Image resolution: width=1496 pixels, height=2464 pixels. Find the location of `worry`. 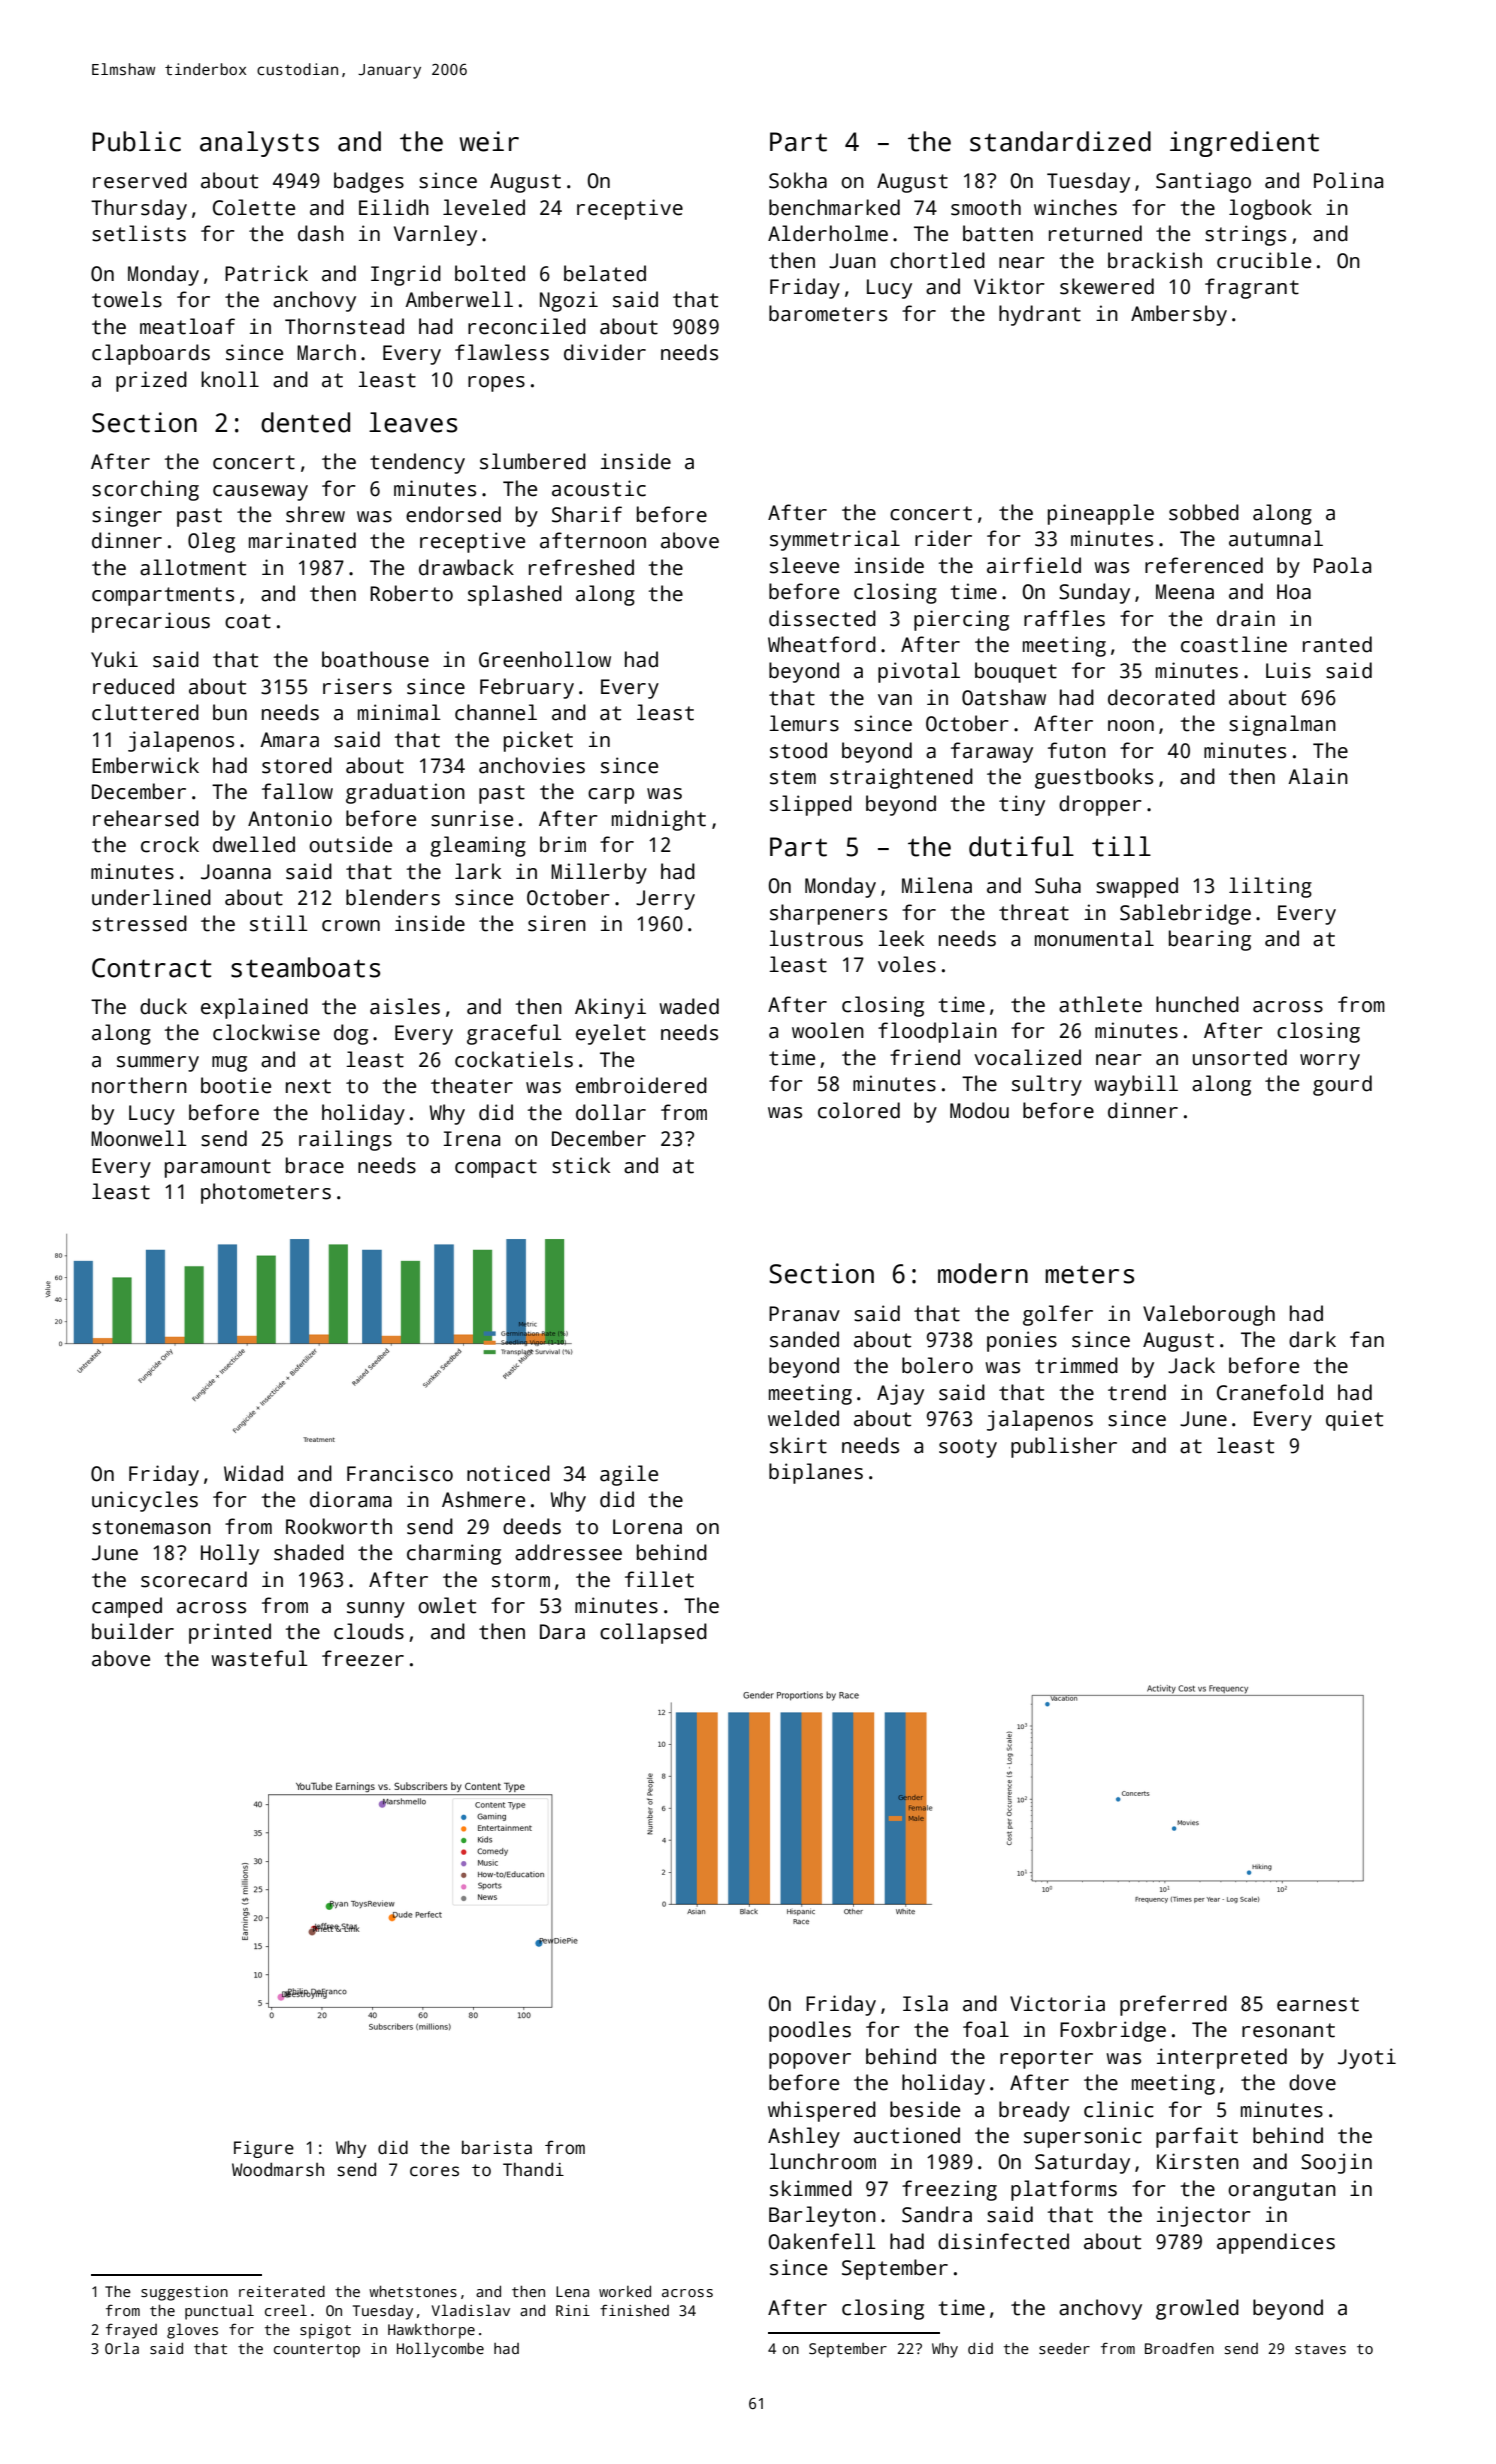

worry is located at coordinates (1330, 1062).
